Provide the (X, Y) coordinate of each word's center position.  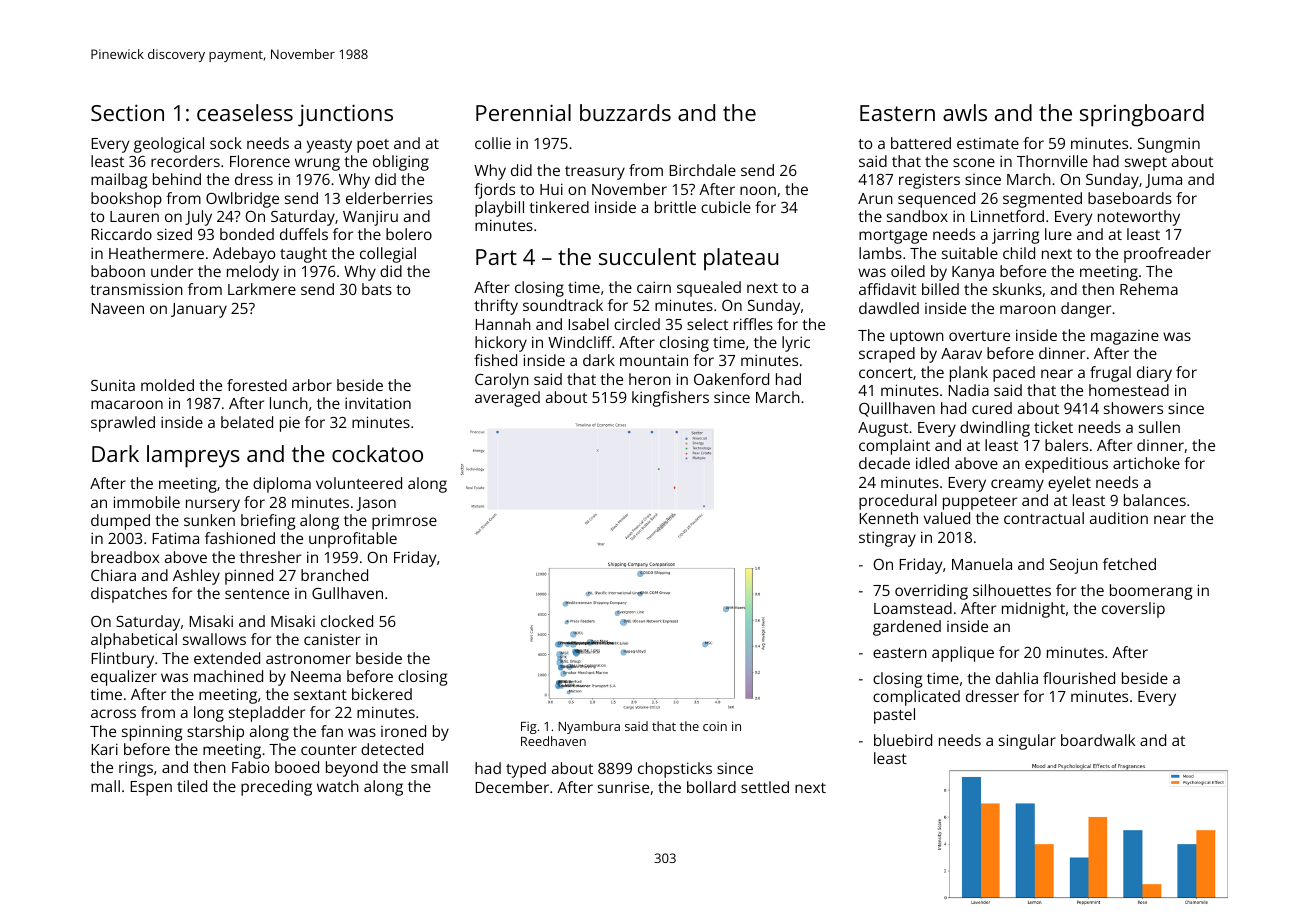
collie (493, 143)
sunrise (623, 787)
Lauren (134, 216)
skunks (1017, 289)
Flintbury (123, 660)
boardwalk (1098, 740)
